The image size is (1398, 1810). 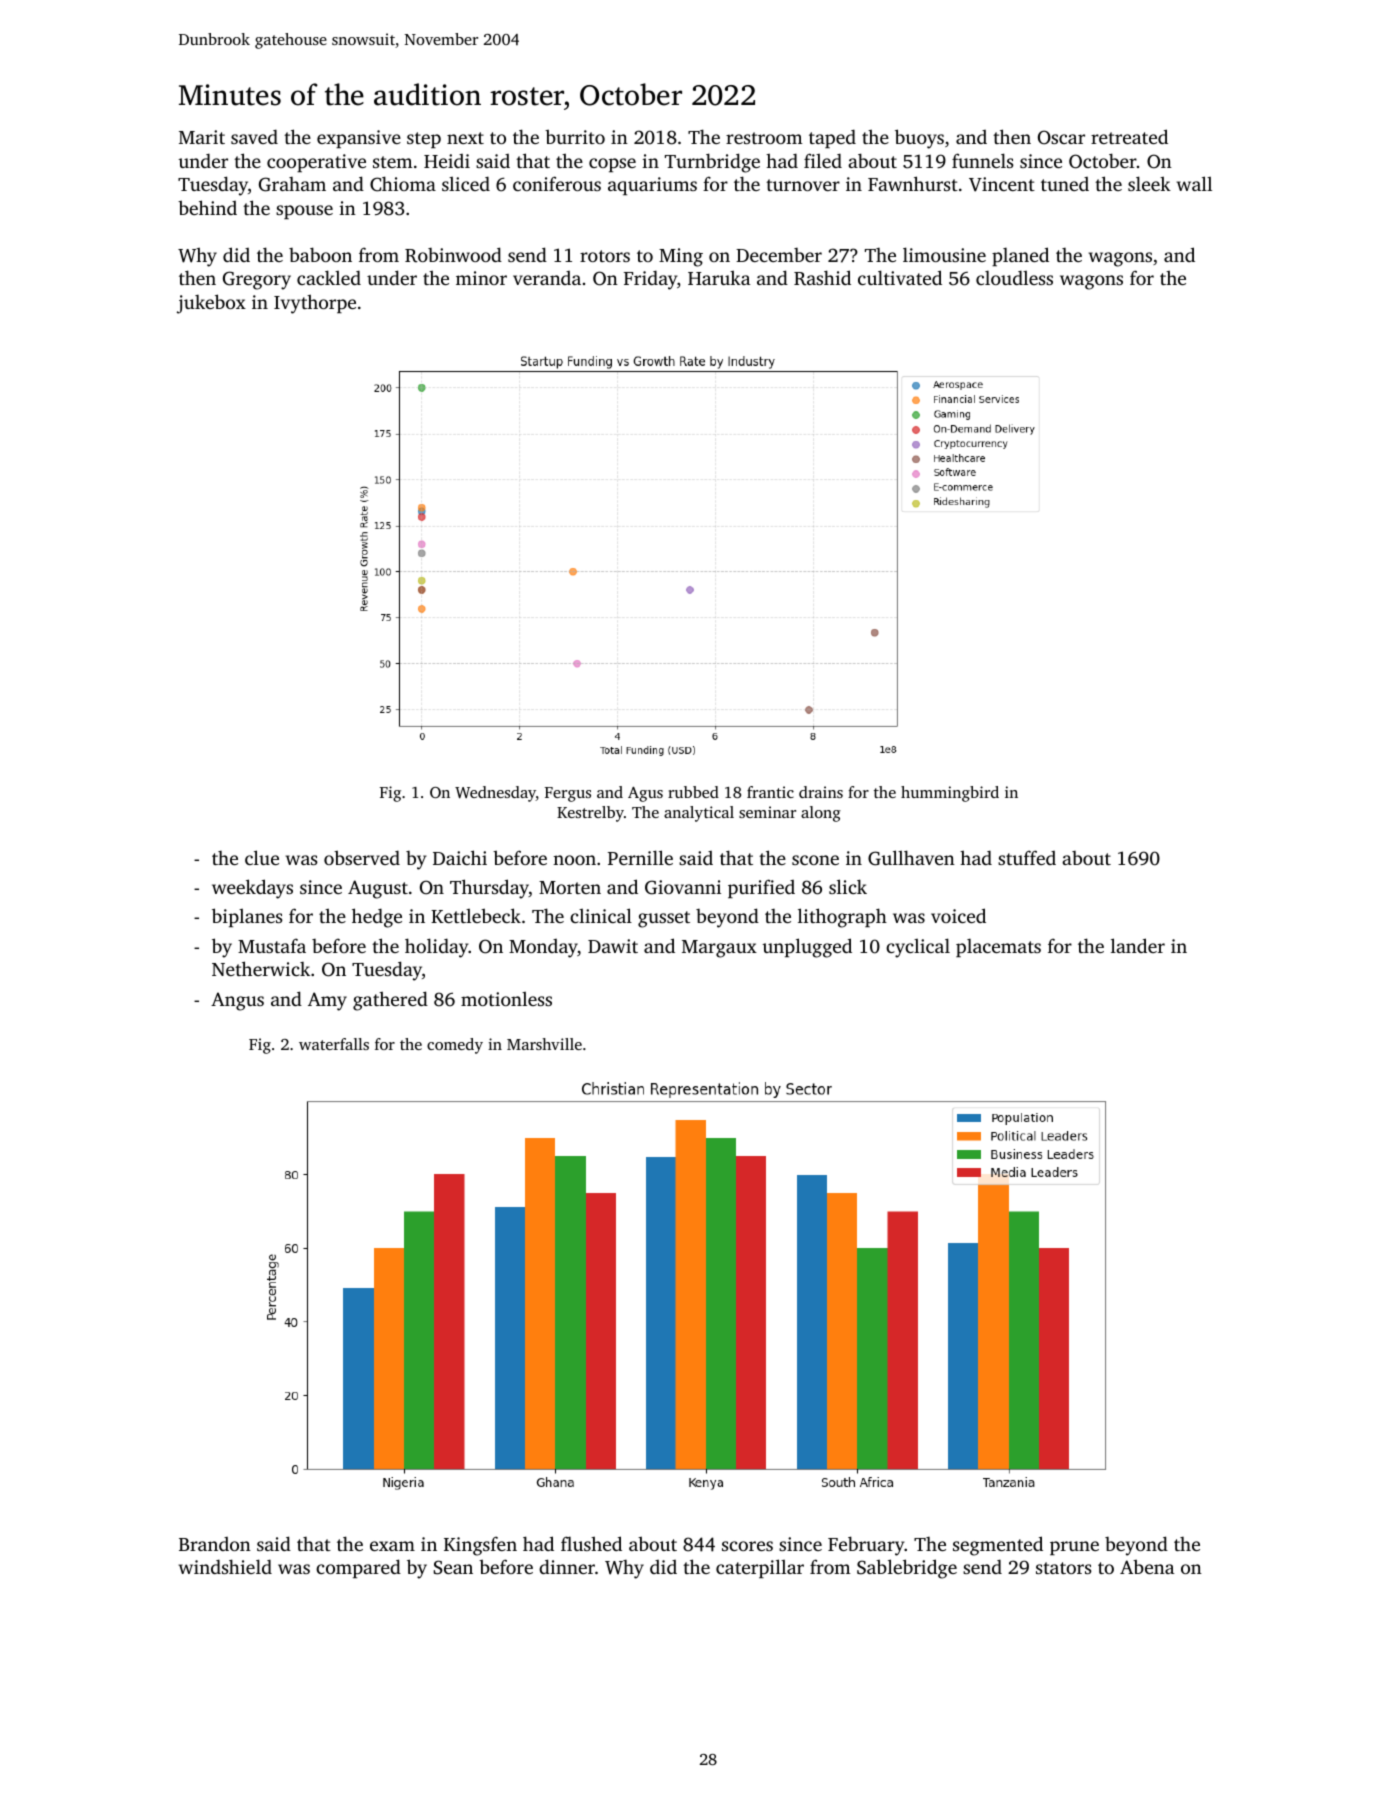 What do you see at coordinates (437, 948) in the screenshot?
I see `holiday` at bounding box center [437, 948].
